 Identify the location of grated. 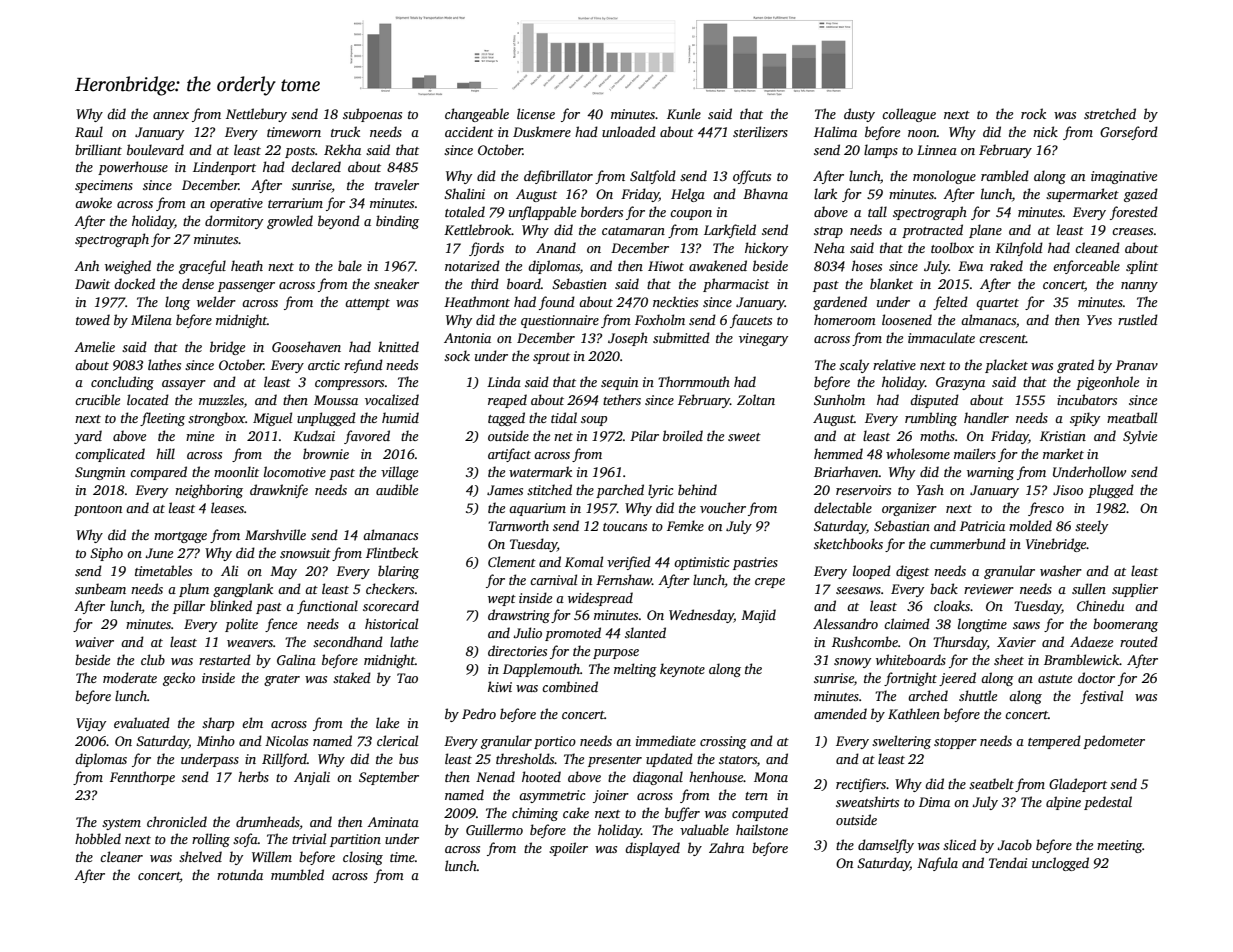
(1075, 366).
